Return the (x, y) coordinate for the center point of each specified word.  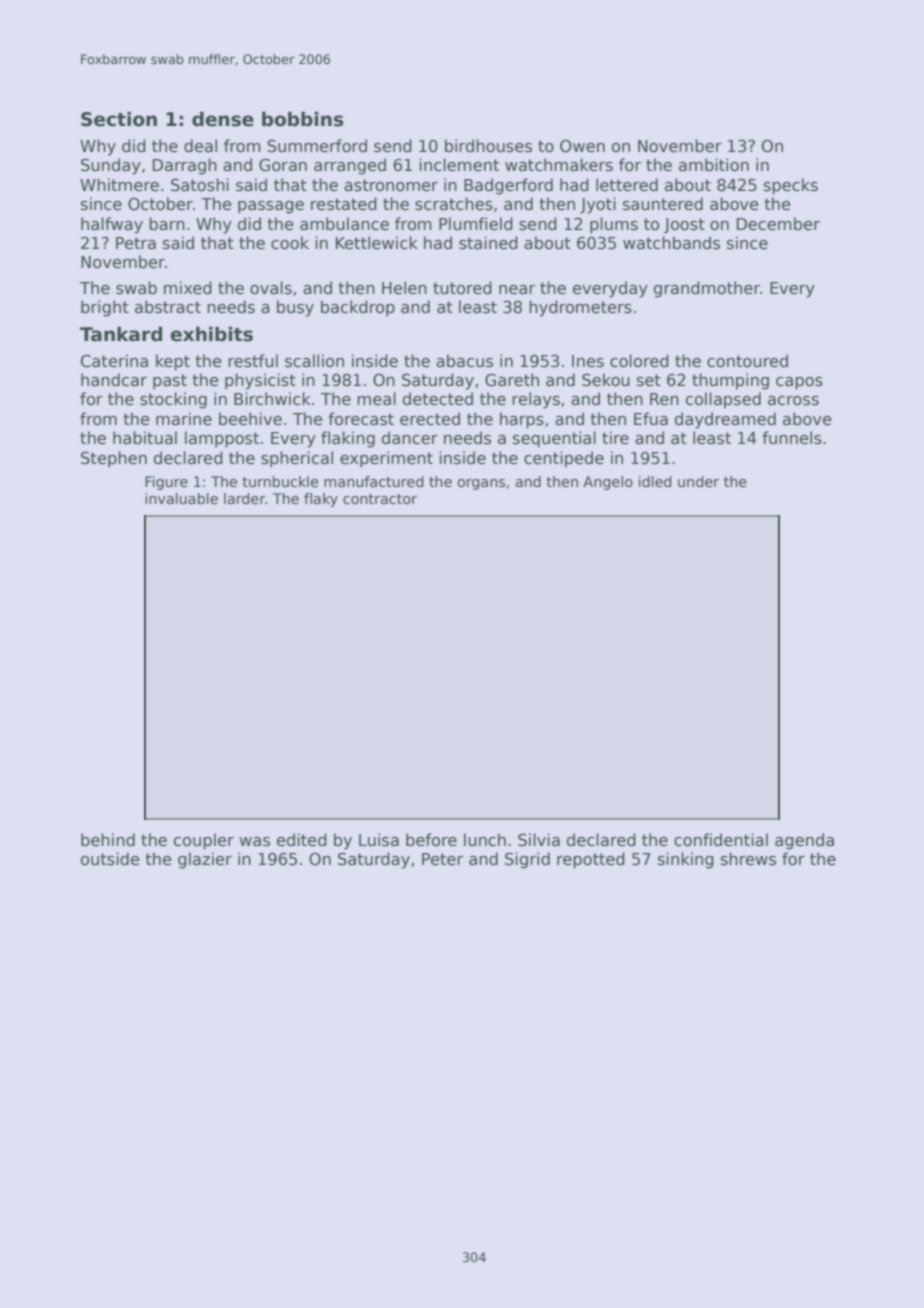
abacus (464, 361)
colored (639, 361)
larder (244, 498)
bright (105, 308)
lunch (485, 839)
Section (119, 119)
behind (108, 839)
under (698, 481)
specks (791, 186)
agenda (804, 841)
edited (302, 840)
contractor (380, 499)
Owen (582, 146)
